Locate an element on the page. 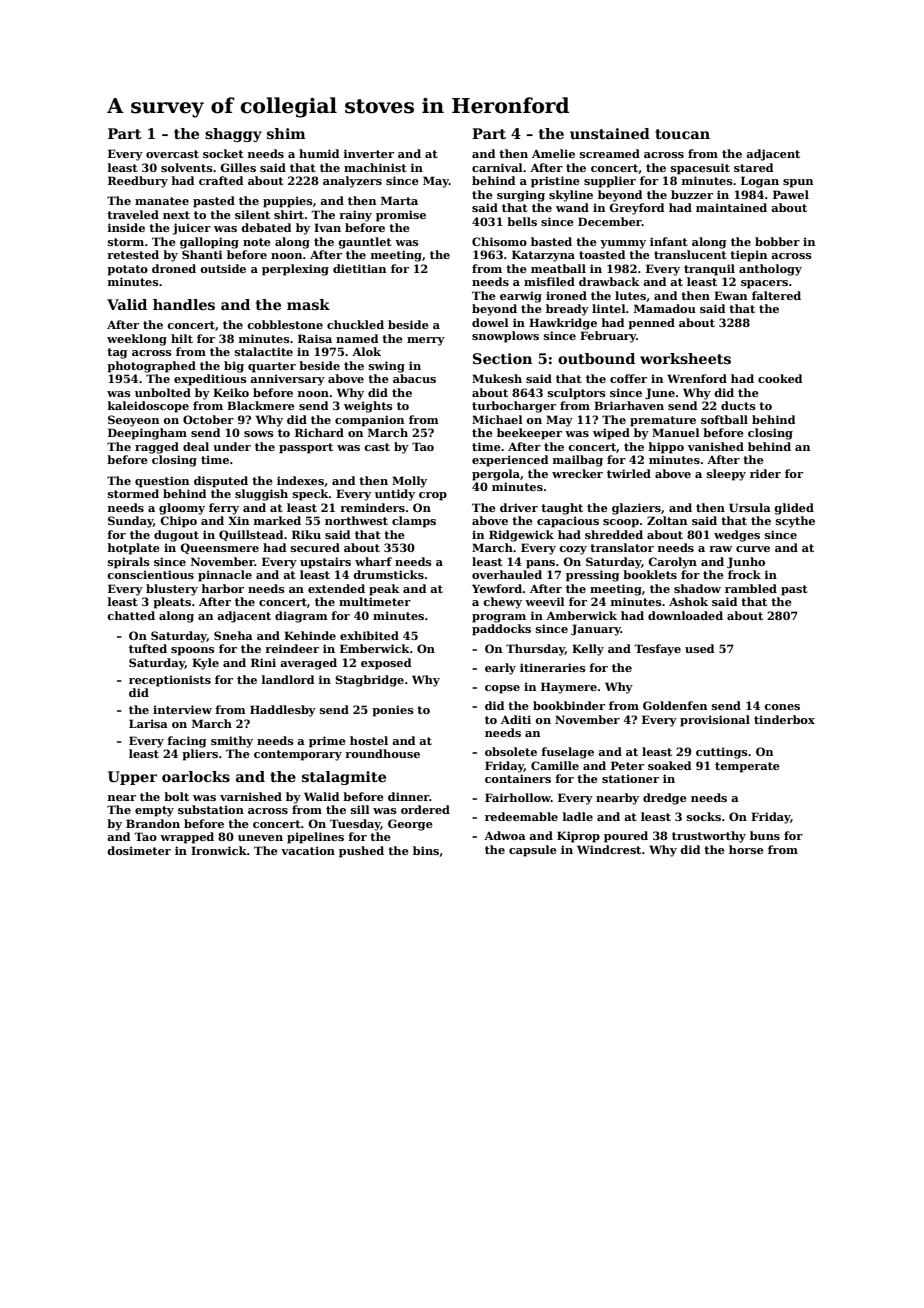  bells is located at coordinates (522, 221).
